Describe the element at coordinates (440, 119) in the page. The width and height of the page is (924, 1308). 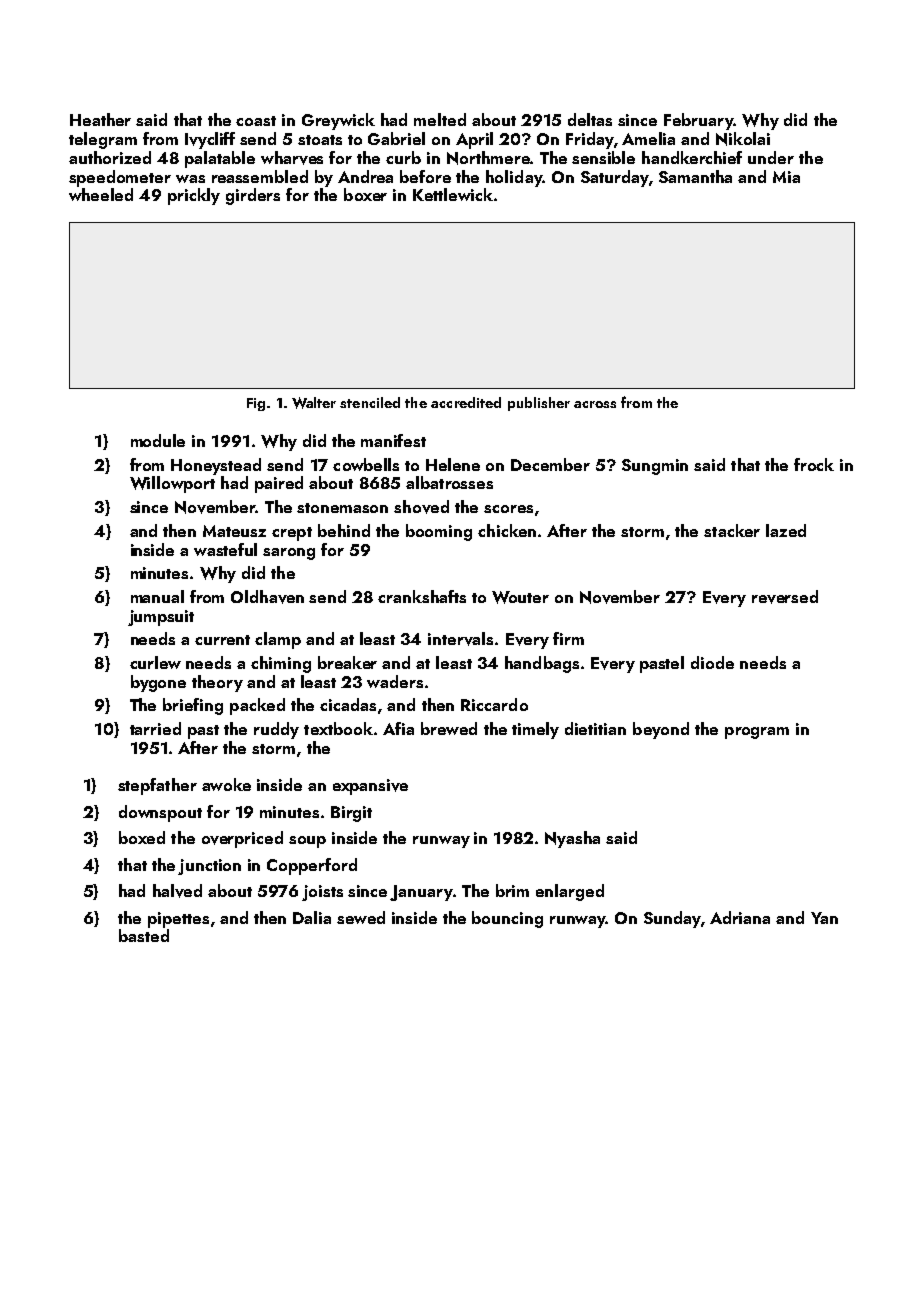
I see `melted` at that location.
